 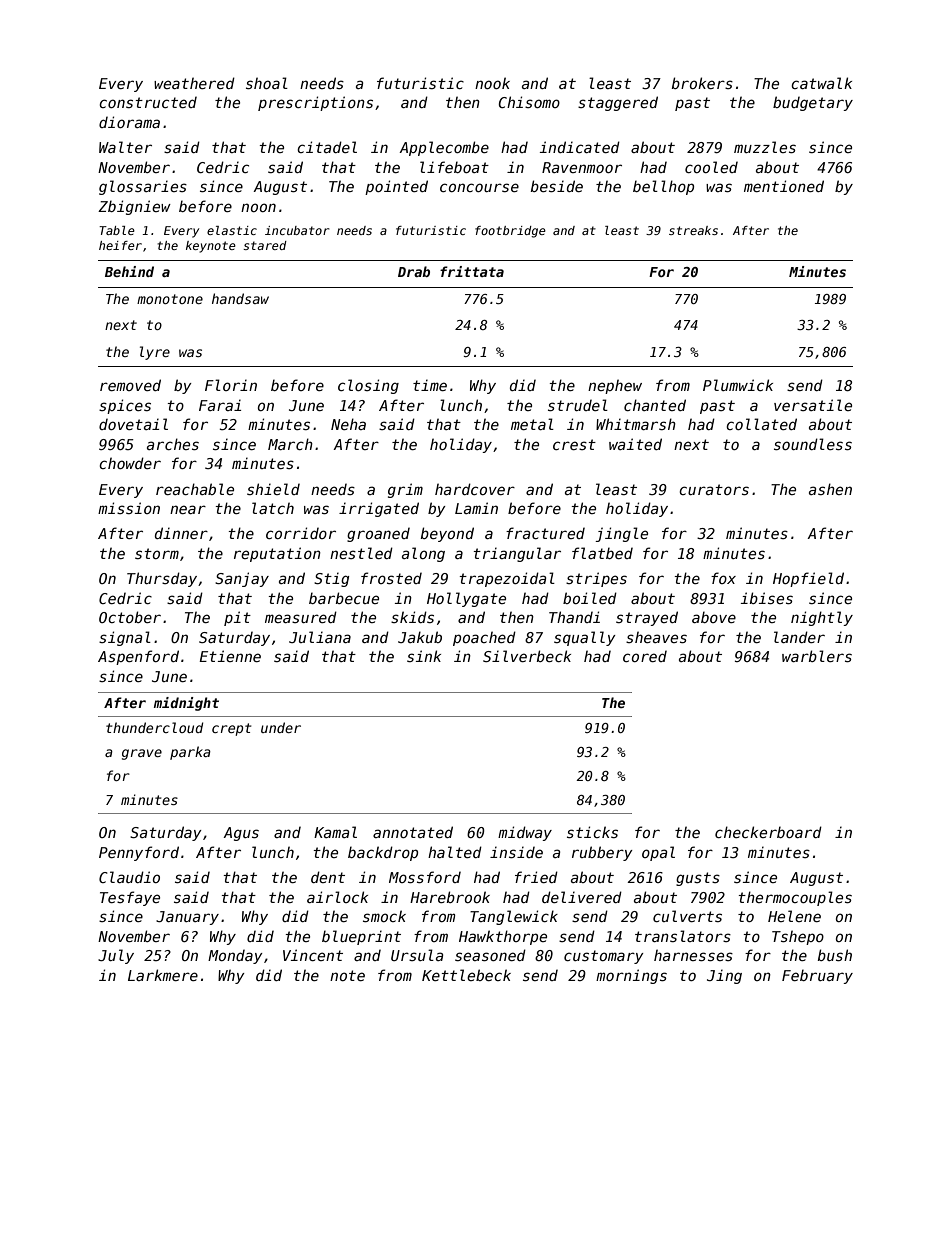 I want to click on ibises, so click(x=767, y=598).
